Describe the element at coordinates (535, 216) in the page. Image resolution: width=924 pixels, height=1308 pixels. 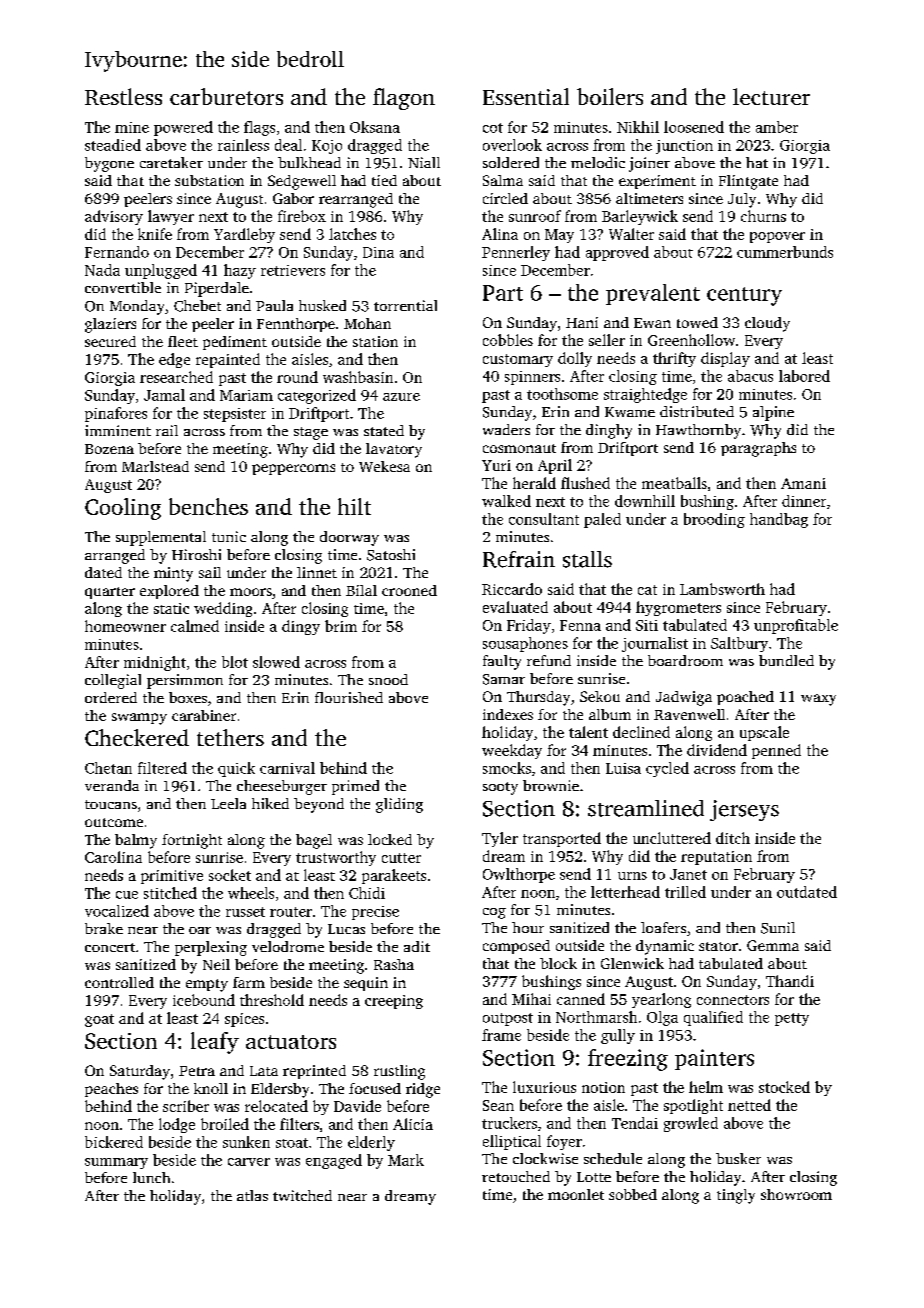
I see `sunroof` at that location.
